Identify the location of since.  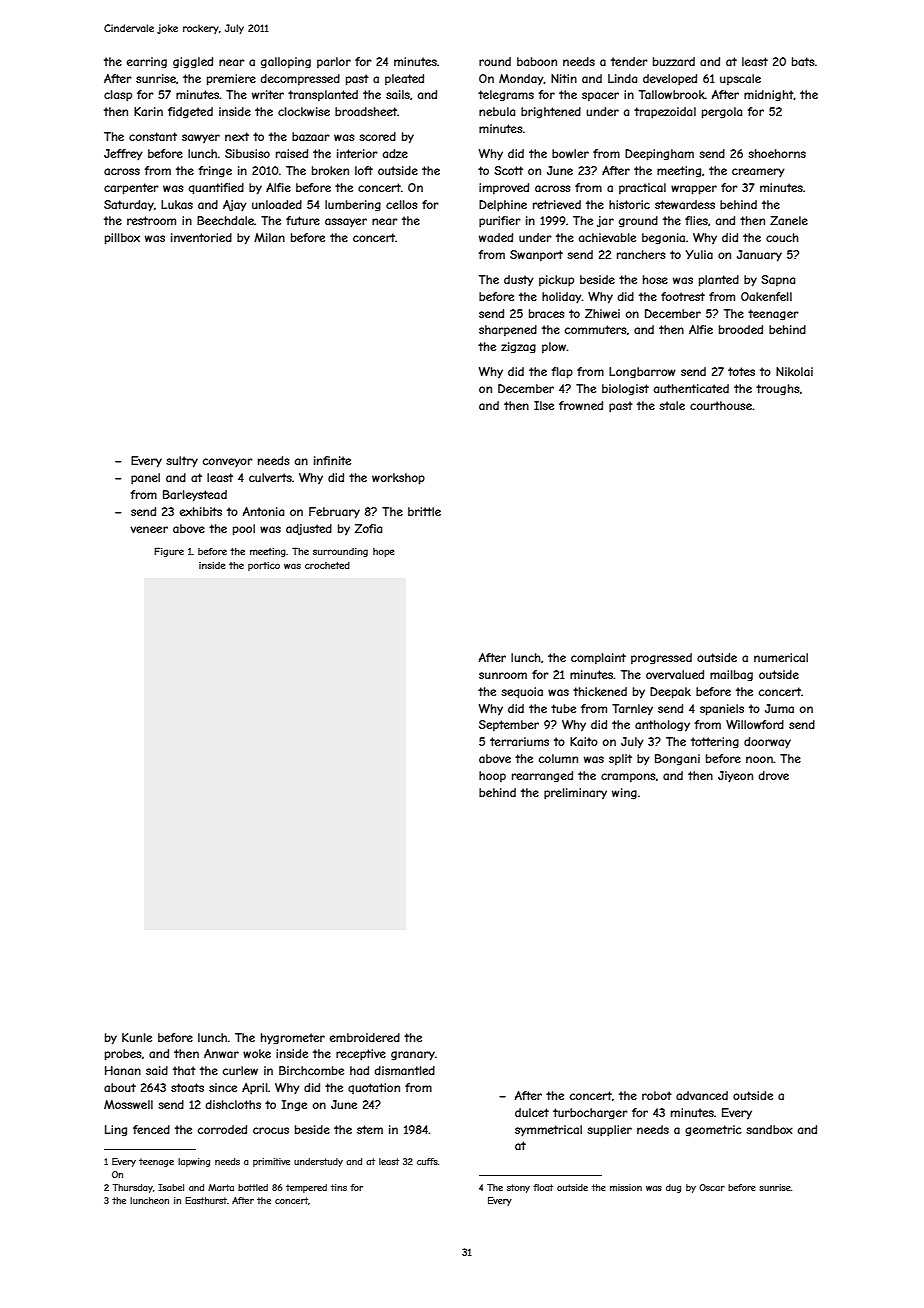
(223, 1087).
